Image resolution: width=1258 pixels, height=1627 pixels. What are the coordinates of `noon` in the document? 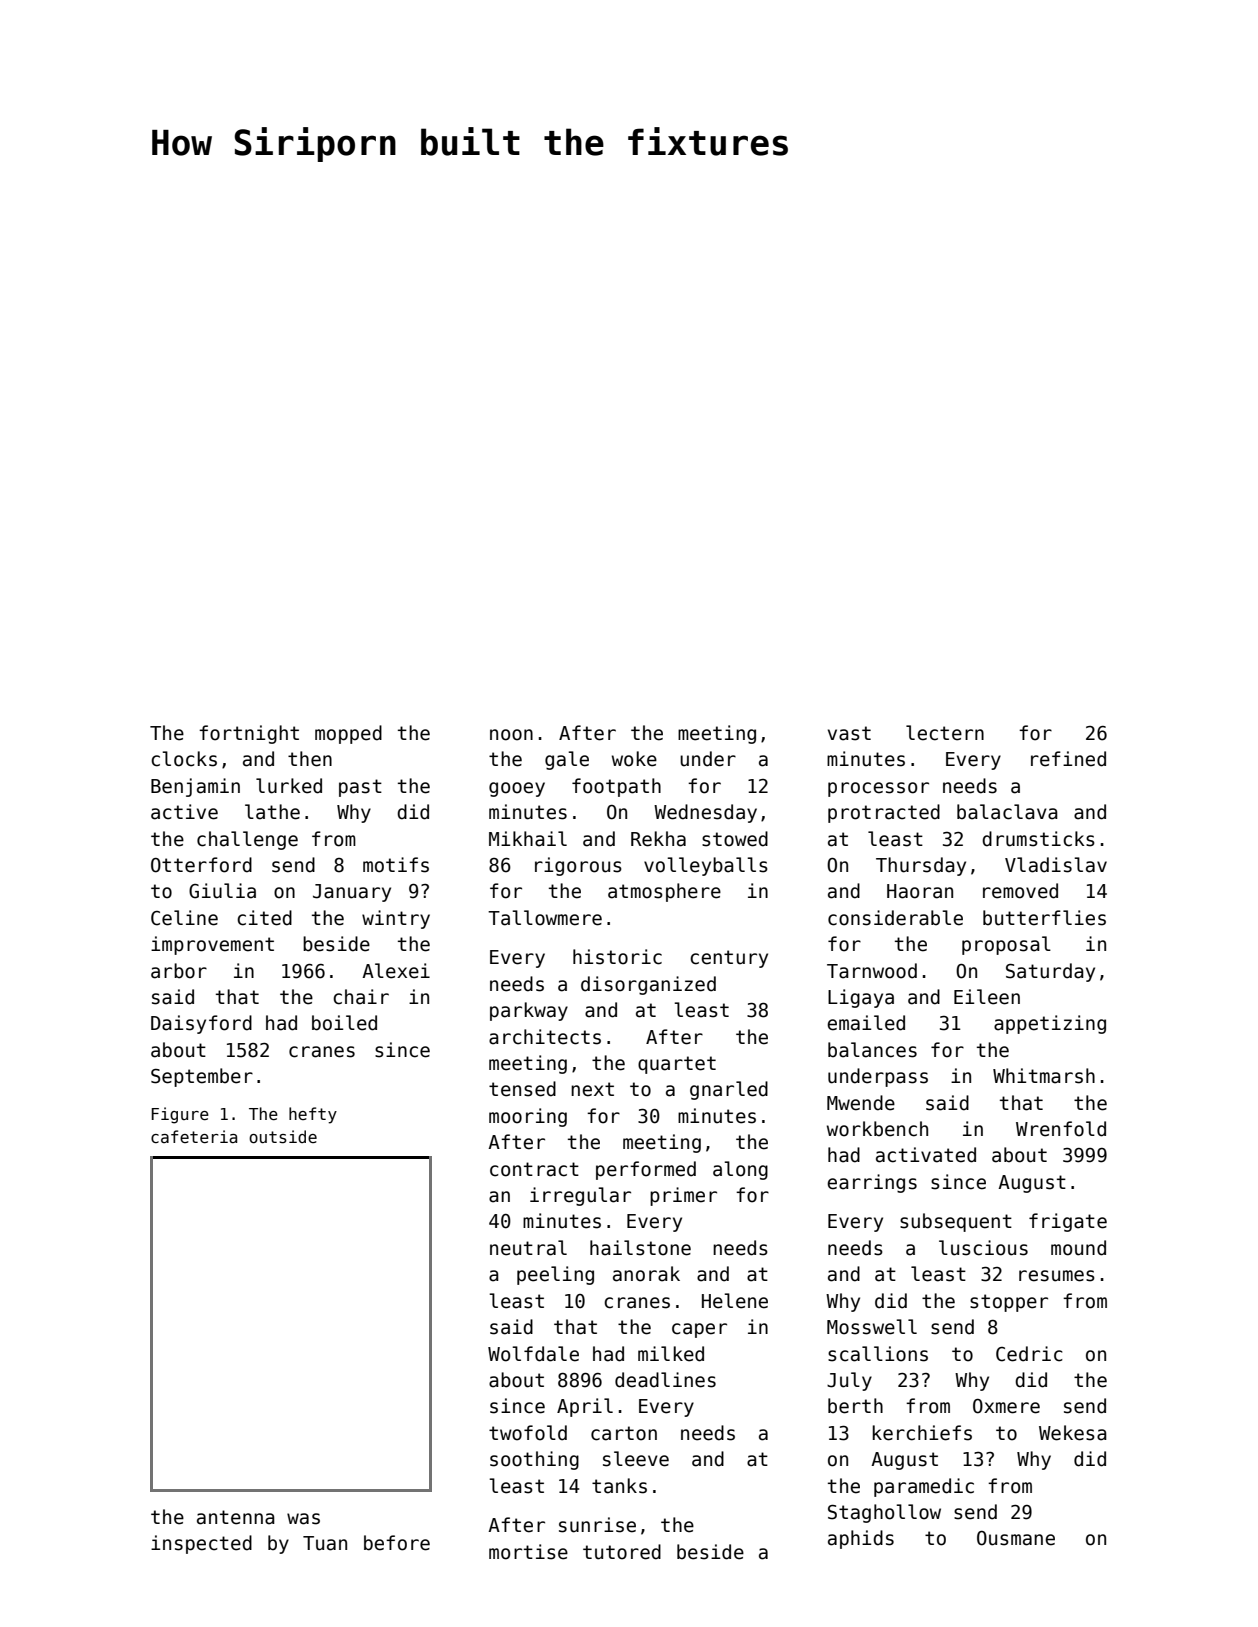 It's located at (511, 735).
